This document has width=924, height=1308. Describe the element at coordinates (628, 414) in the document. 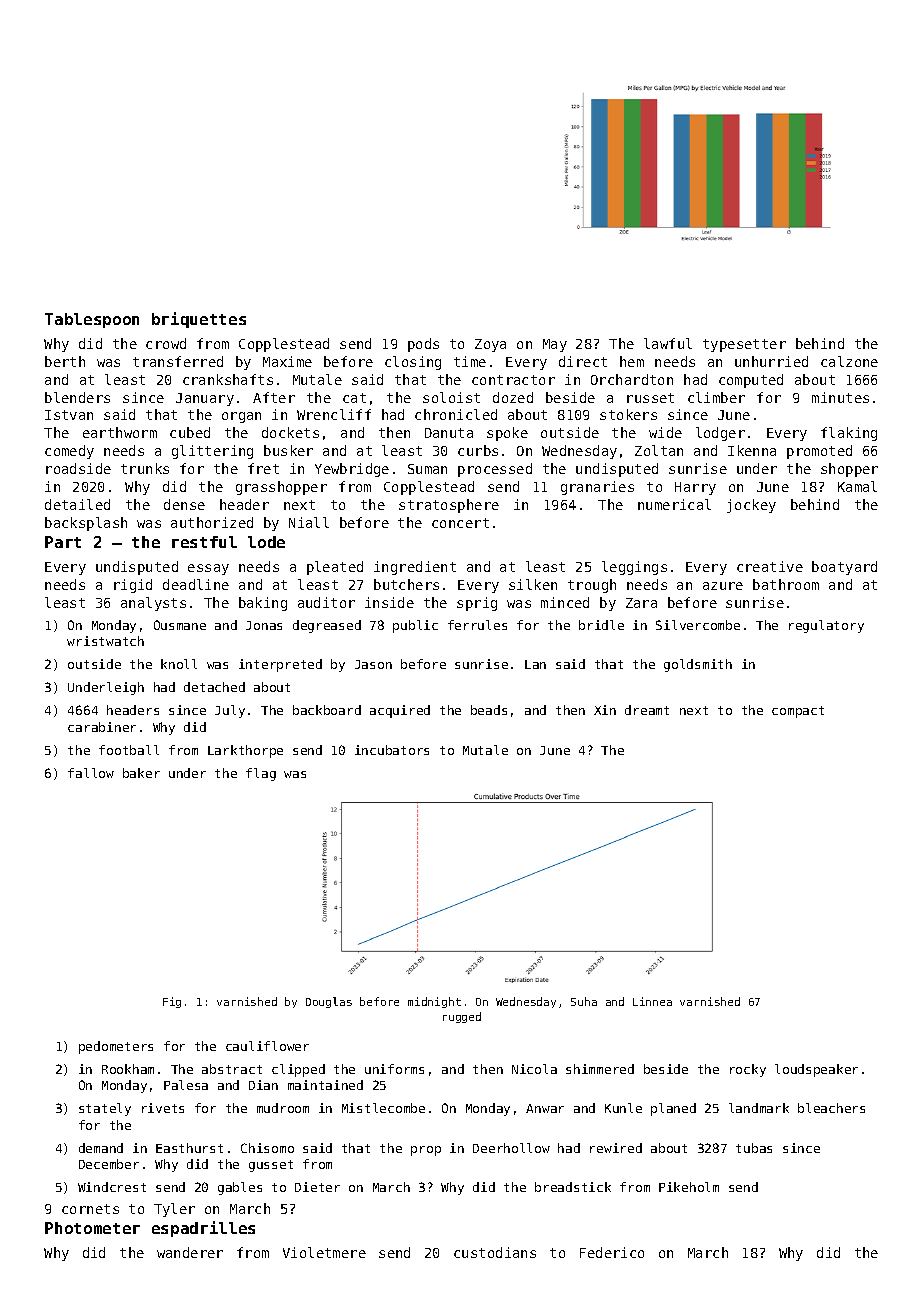

I see `stokers` at that location.
